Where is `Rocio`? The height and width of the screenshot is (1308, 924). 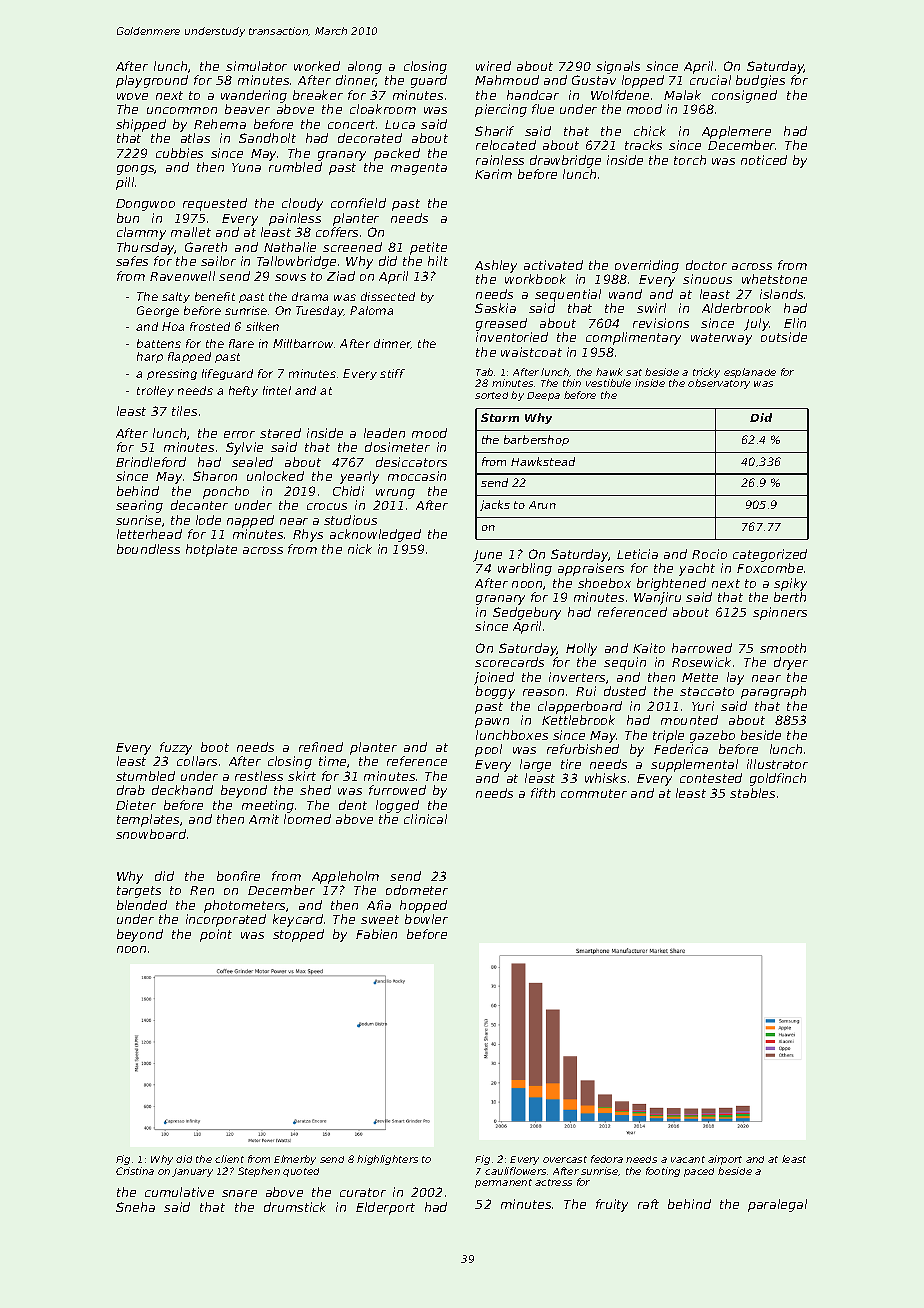
Rocio is located at coordinates (709, 554).
